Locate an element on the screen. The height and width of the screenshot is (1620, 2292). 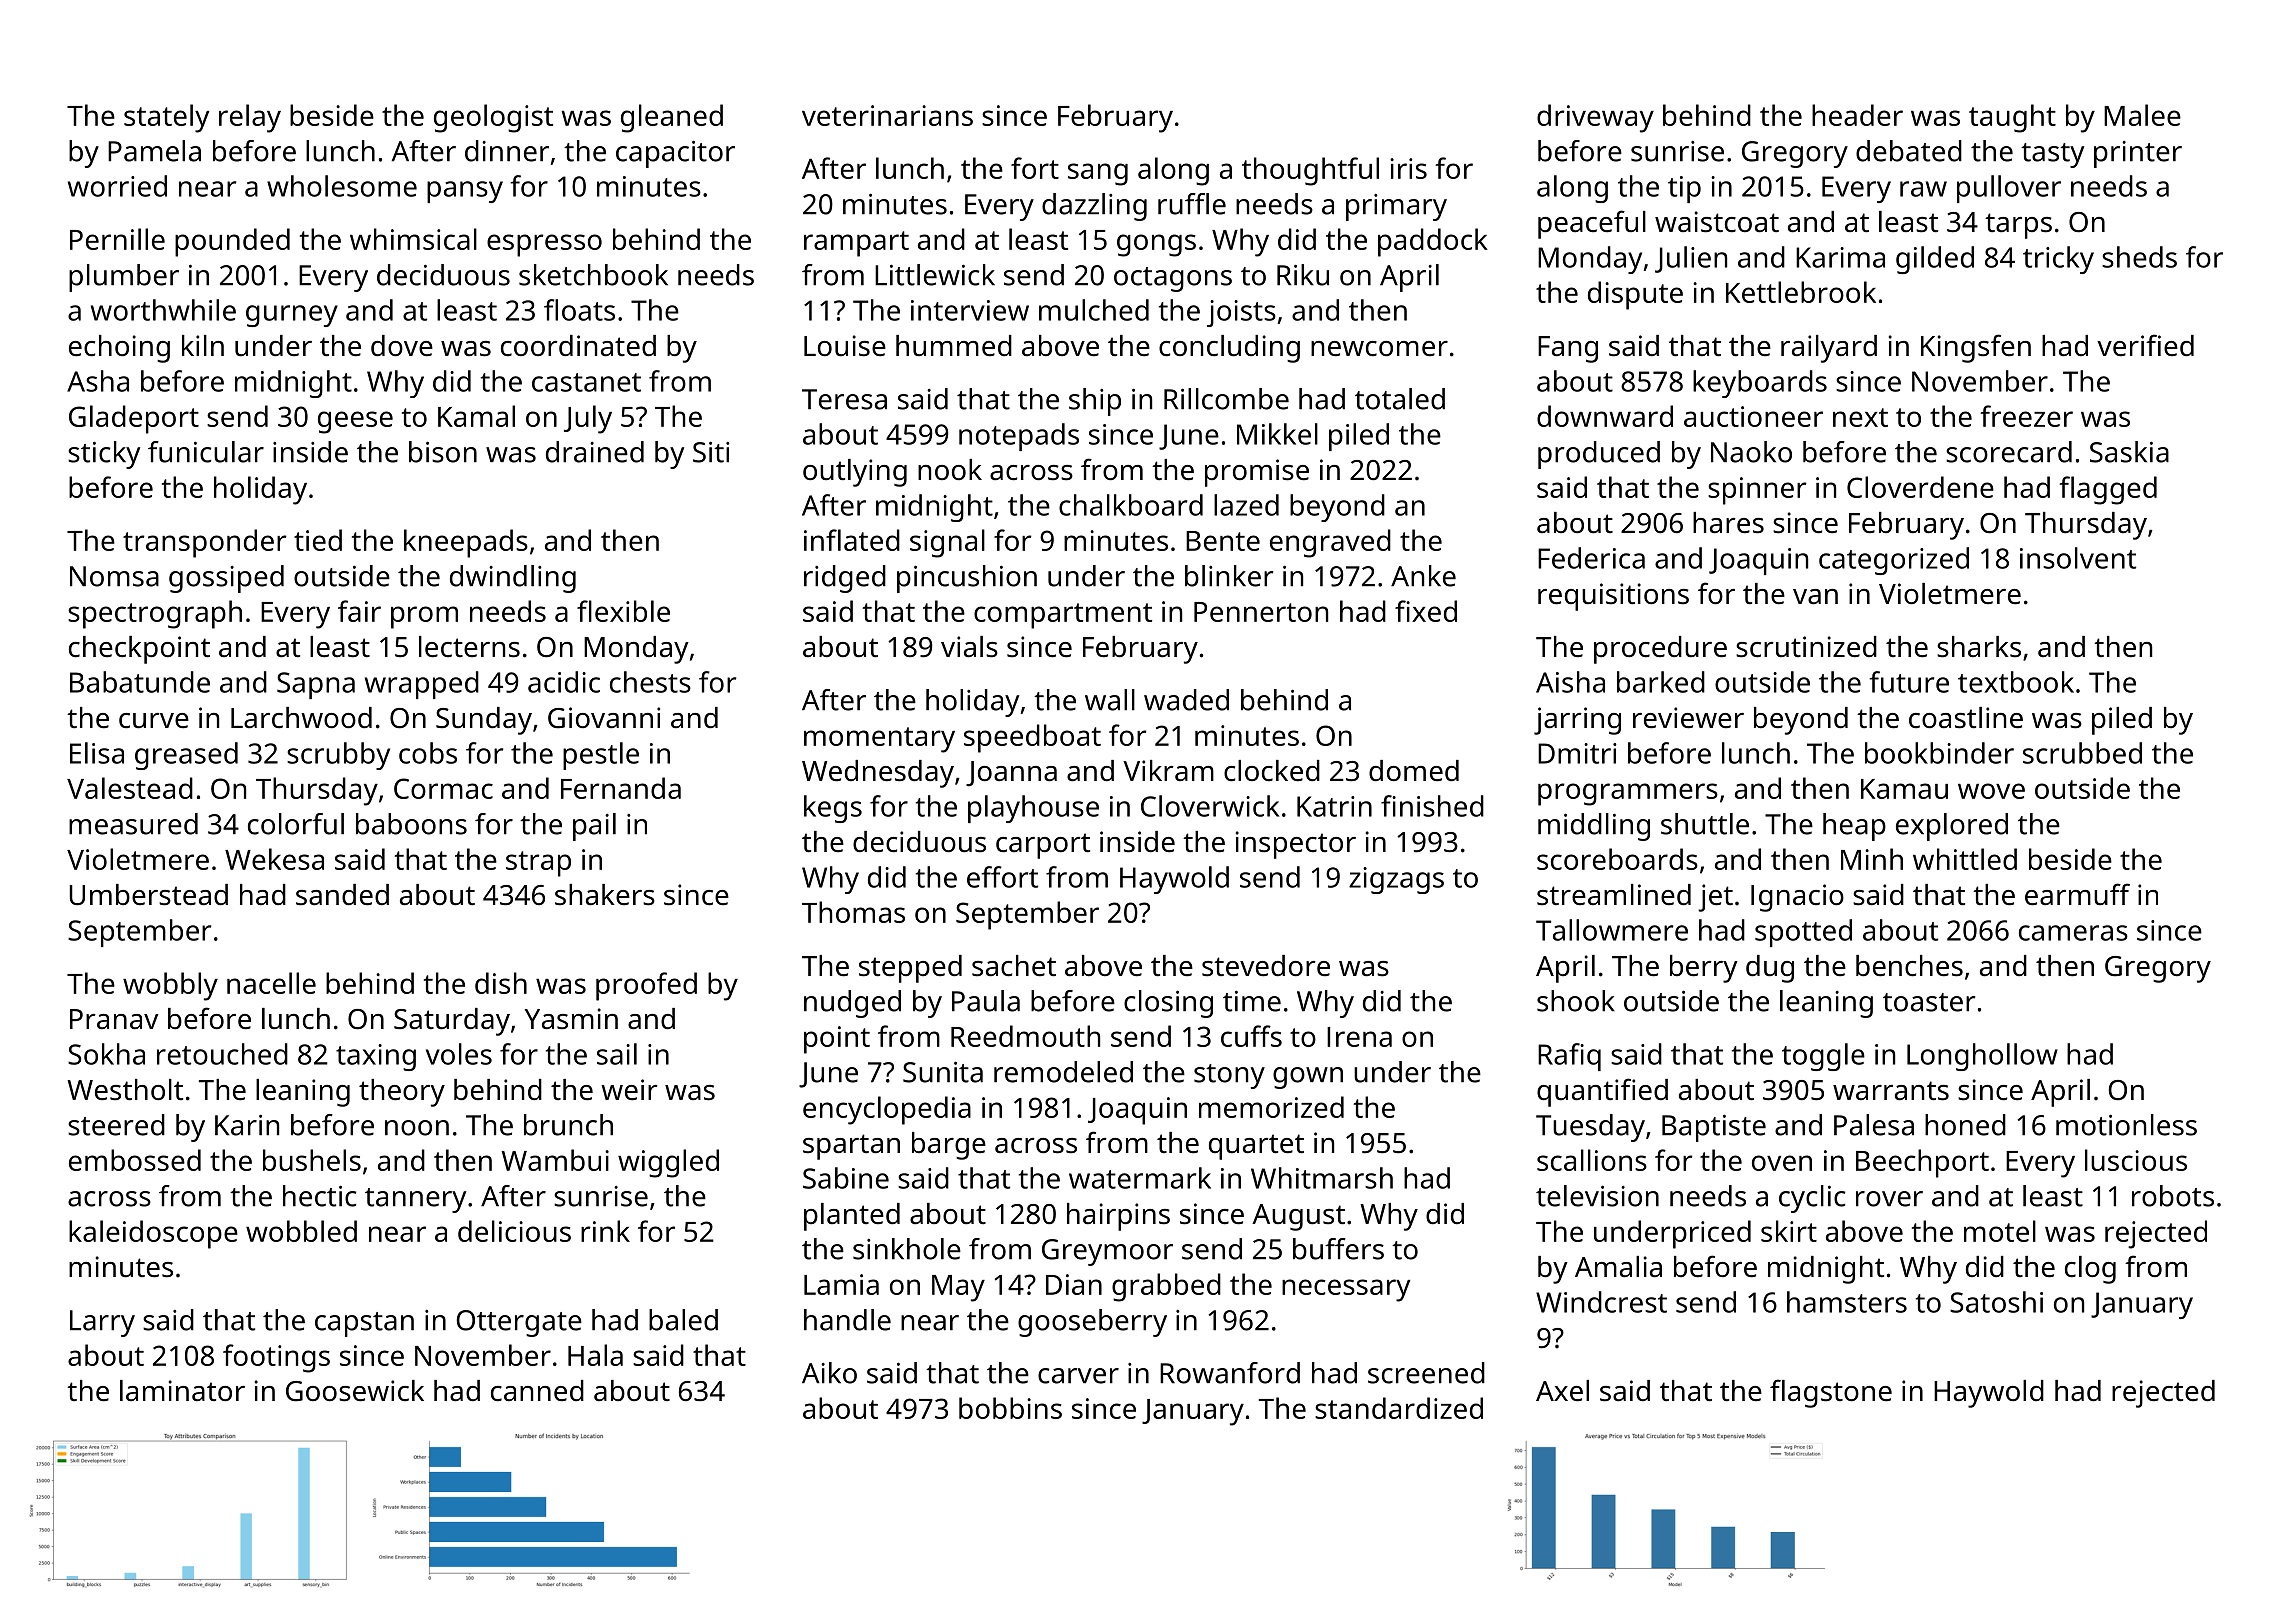
categorized is located at coordinates (1894, 561).
